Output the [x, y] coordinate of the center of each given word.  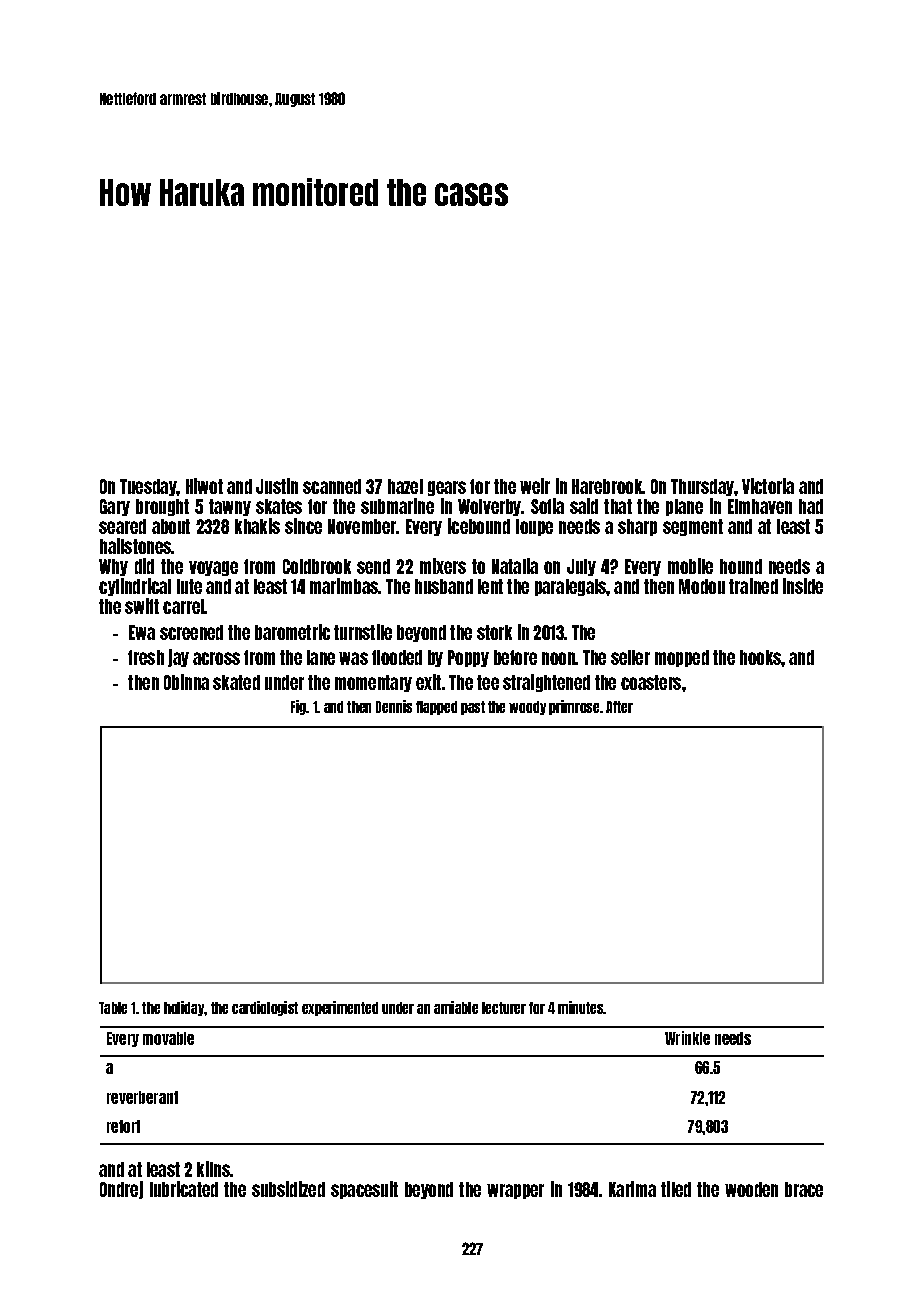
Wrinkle [687, 1038]
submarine [397, 506]
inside [803, 586]
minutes [581, 1007]
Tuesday [148, 487]
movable [168, 1038]
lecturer [504, 1008]
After [619, 707]
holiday [184, 1008]
